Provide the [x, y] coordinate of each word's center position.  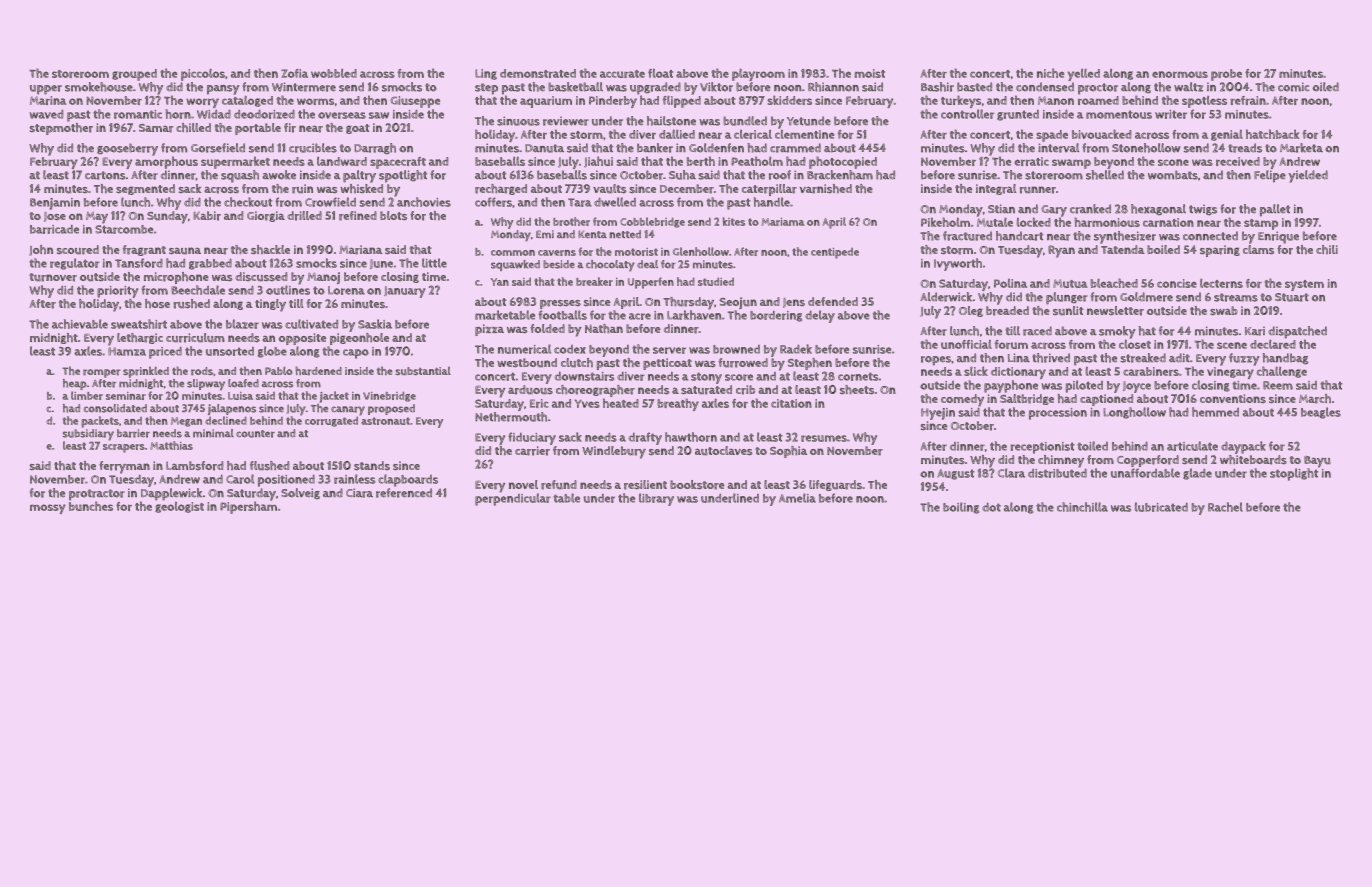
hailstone [671, 121]
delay [820, 316]
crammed [795, 148]
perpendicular [513, 499]
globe [272, 352]
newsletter [1115, 311]
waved [46, 114]
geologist [179, 507]
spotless [1204, 102]
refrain [1248, 100]
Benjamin [55, 204]
